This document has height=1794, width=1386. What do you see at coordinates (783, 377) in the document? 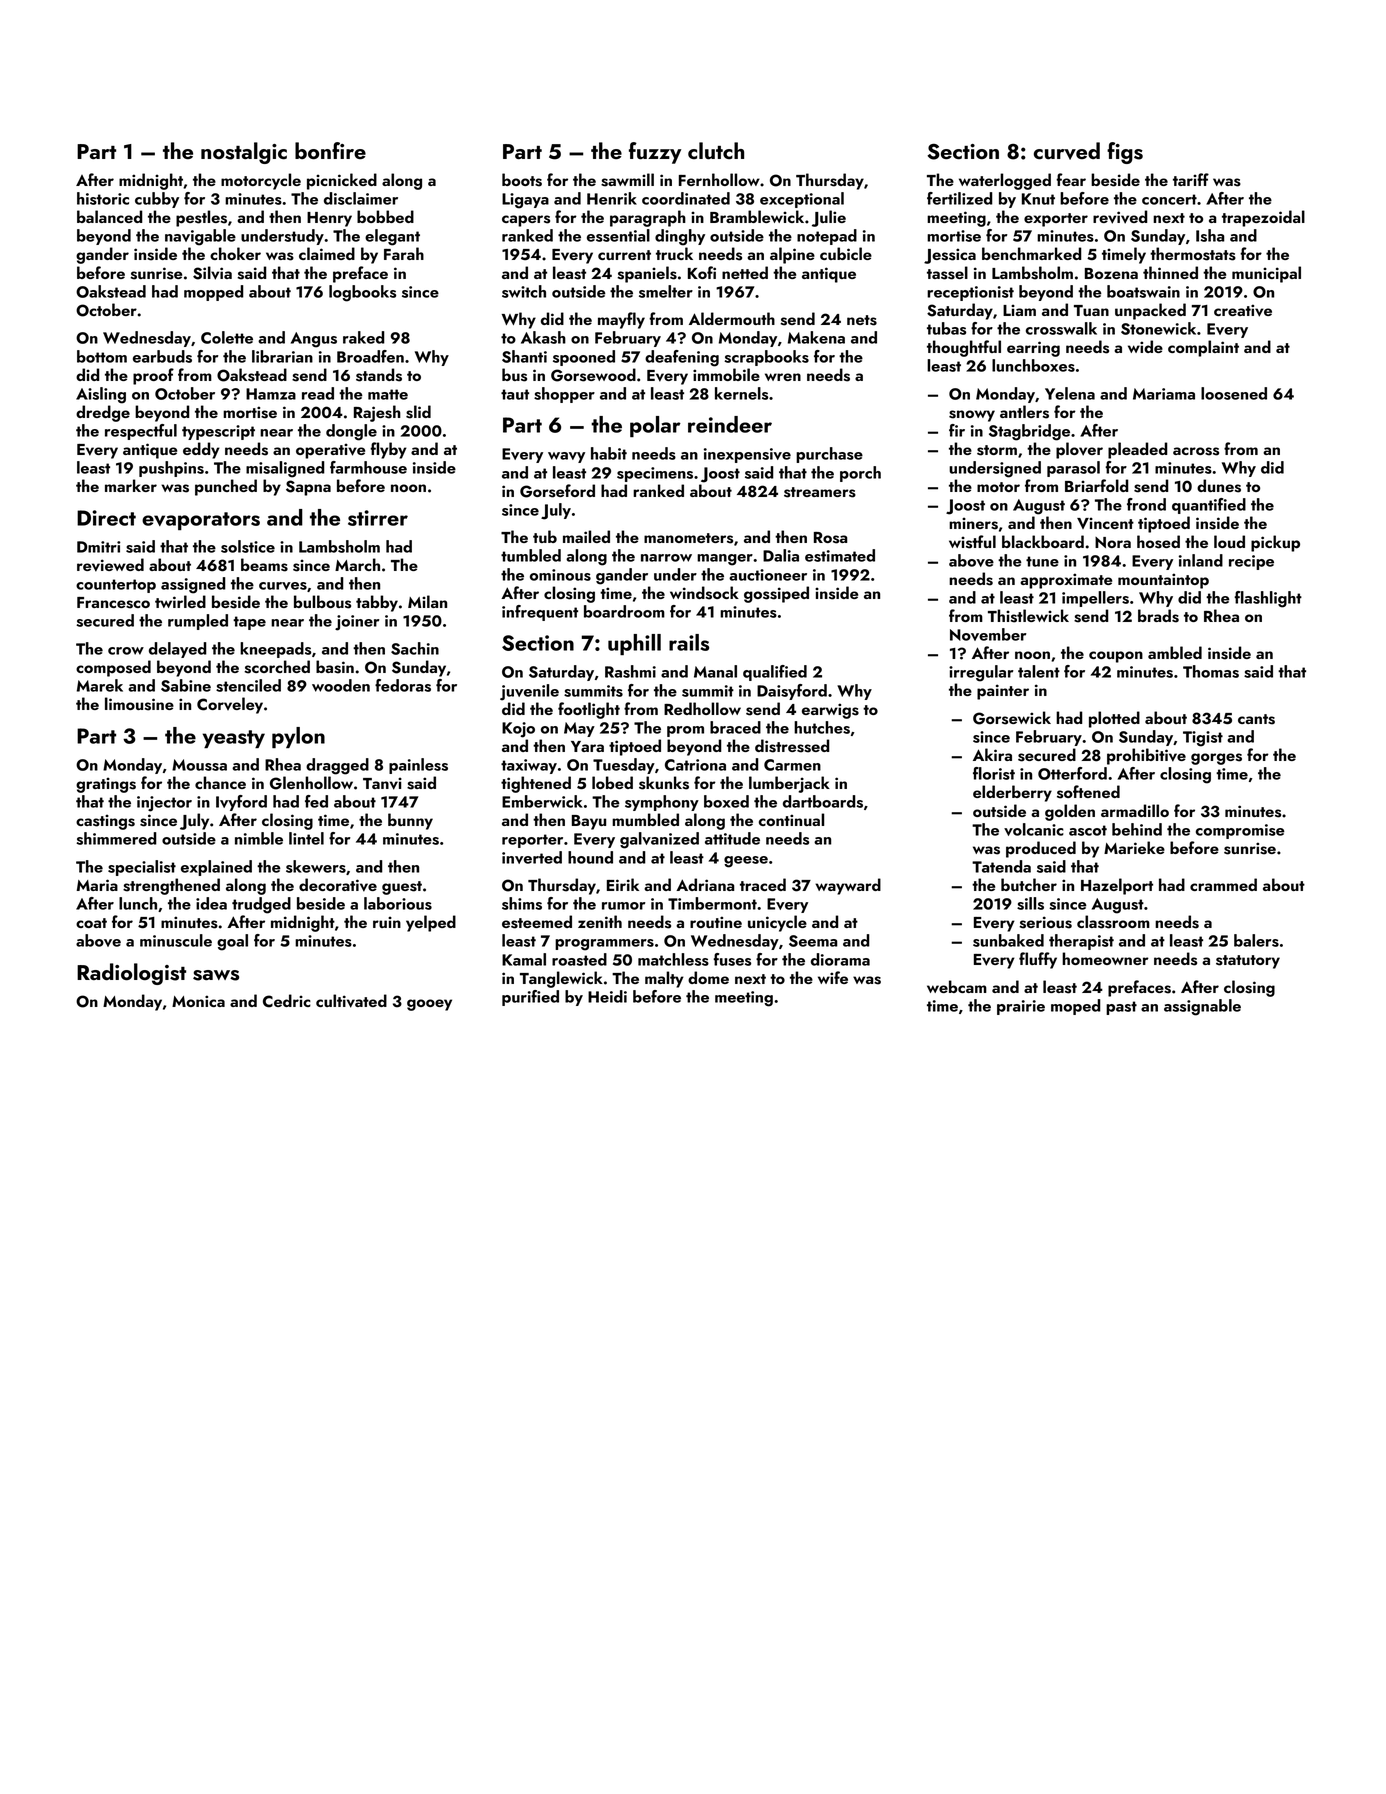
I see `wren` at bounding box center [783, 377].
